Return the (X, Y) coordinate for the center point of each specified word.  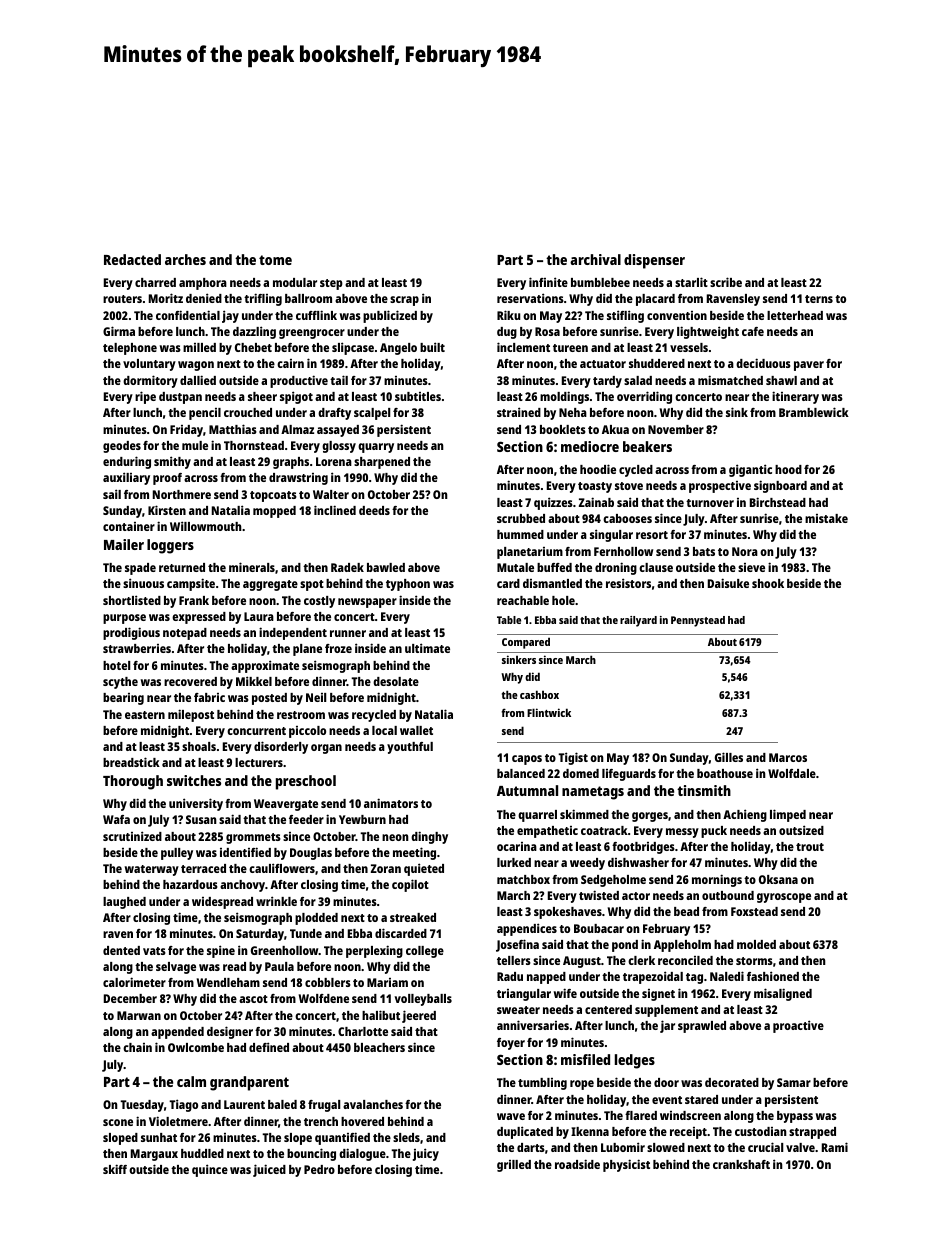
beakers (647, 446)
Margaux (154, 1155)
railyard (638, 621)
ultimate (427, 648)
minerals (252, 567)
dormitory (150, 381)
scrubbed (521, 518)
